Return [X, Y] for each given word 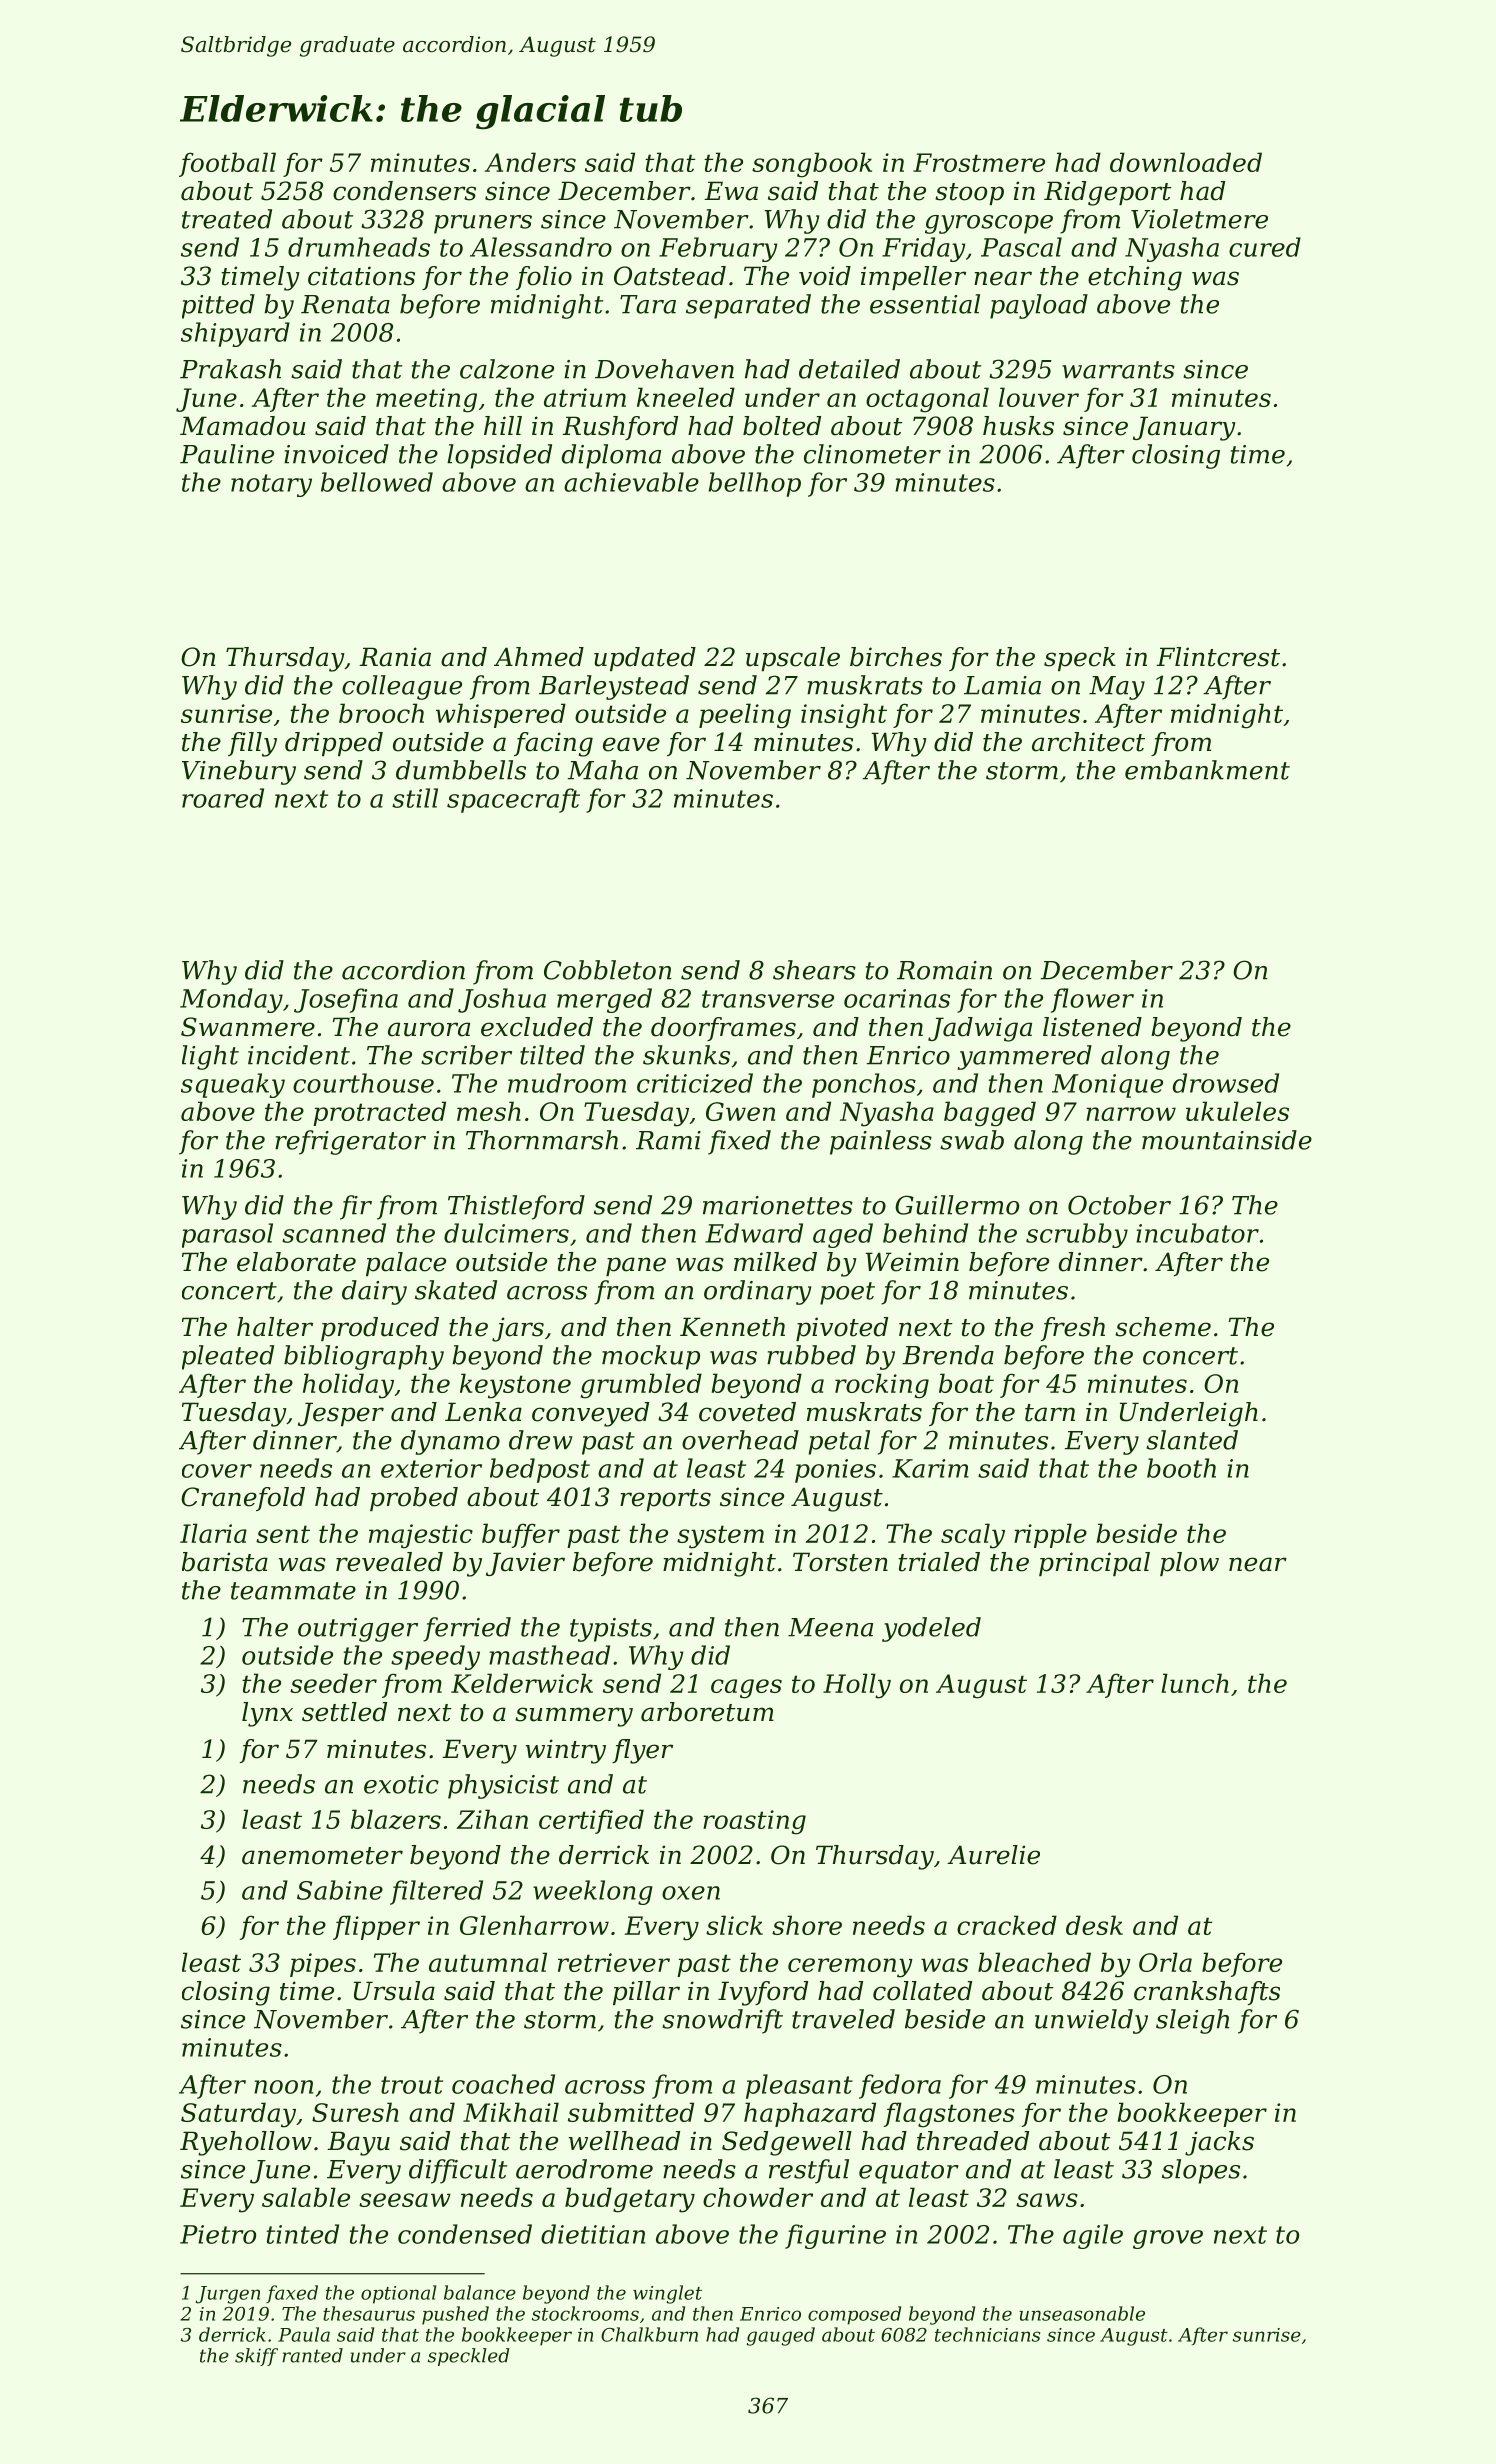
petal [839, 1442]
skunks [686, 1055]
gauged [780, 2336]
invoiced [336, 454]
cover [217, 1471]
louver [1039, 397]
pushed [455, 2315]
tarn [1050, 1413]
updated [645, 659]
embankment [1207, 770]
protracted [379, 1113]
